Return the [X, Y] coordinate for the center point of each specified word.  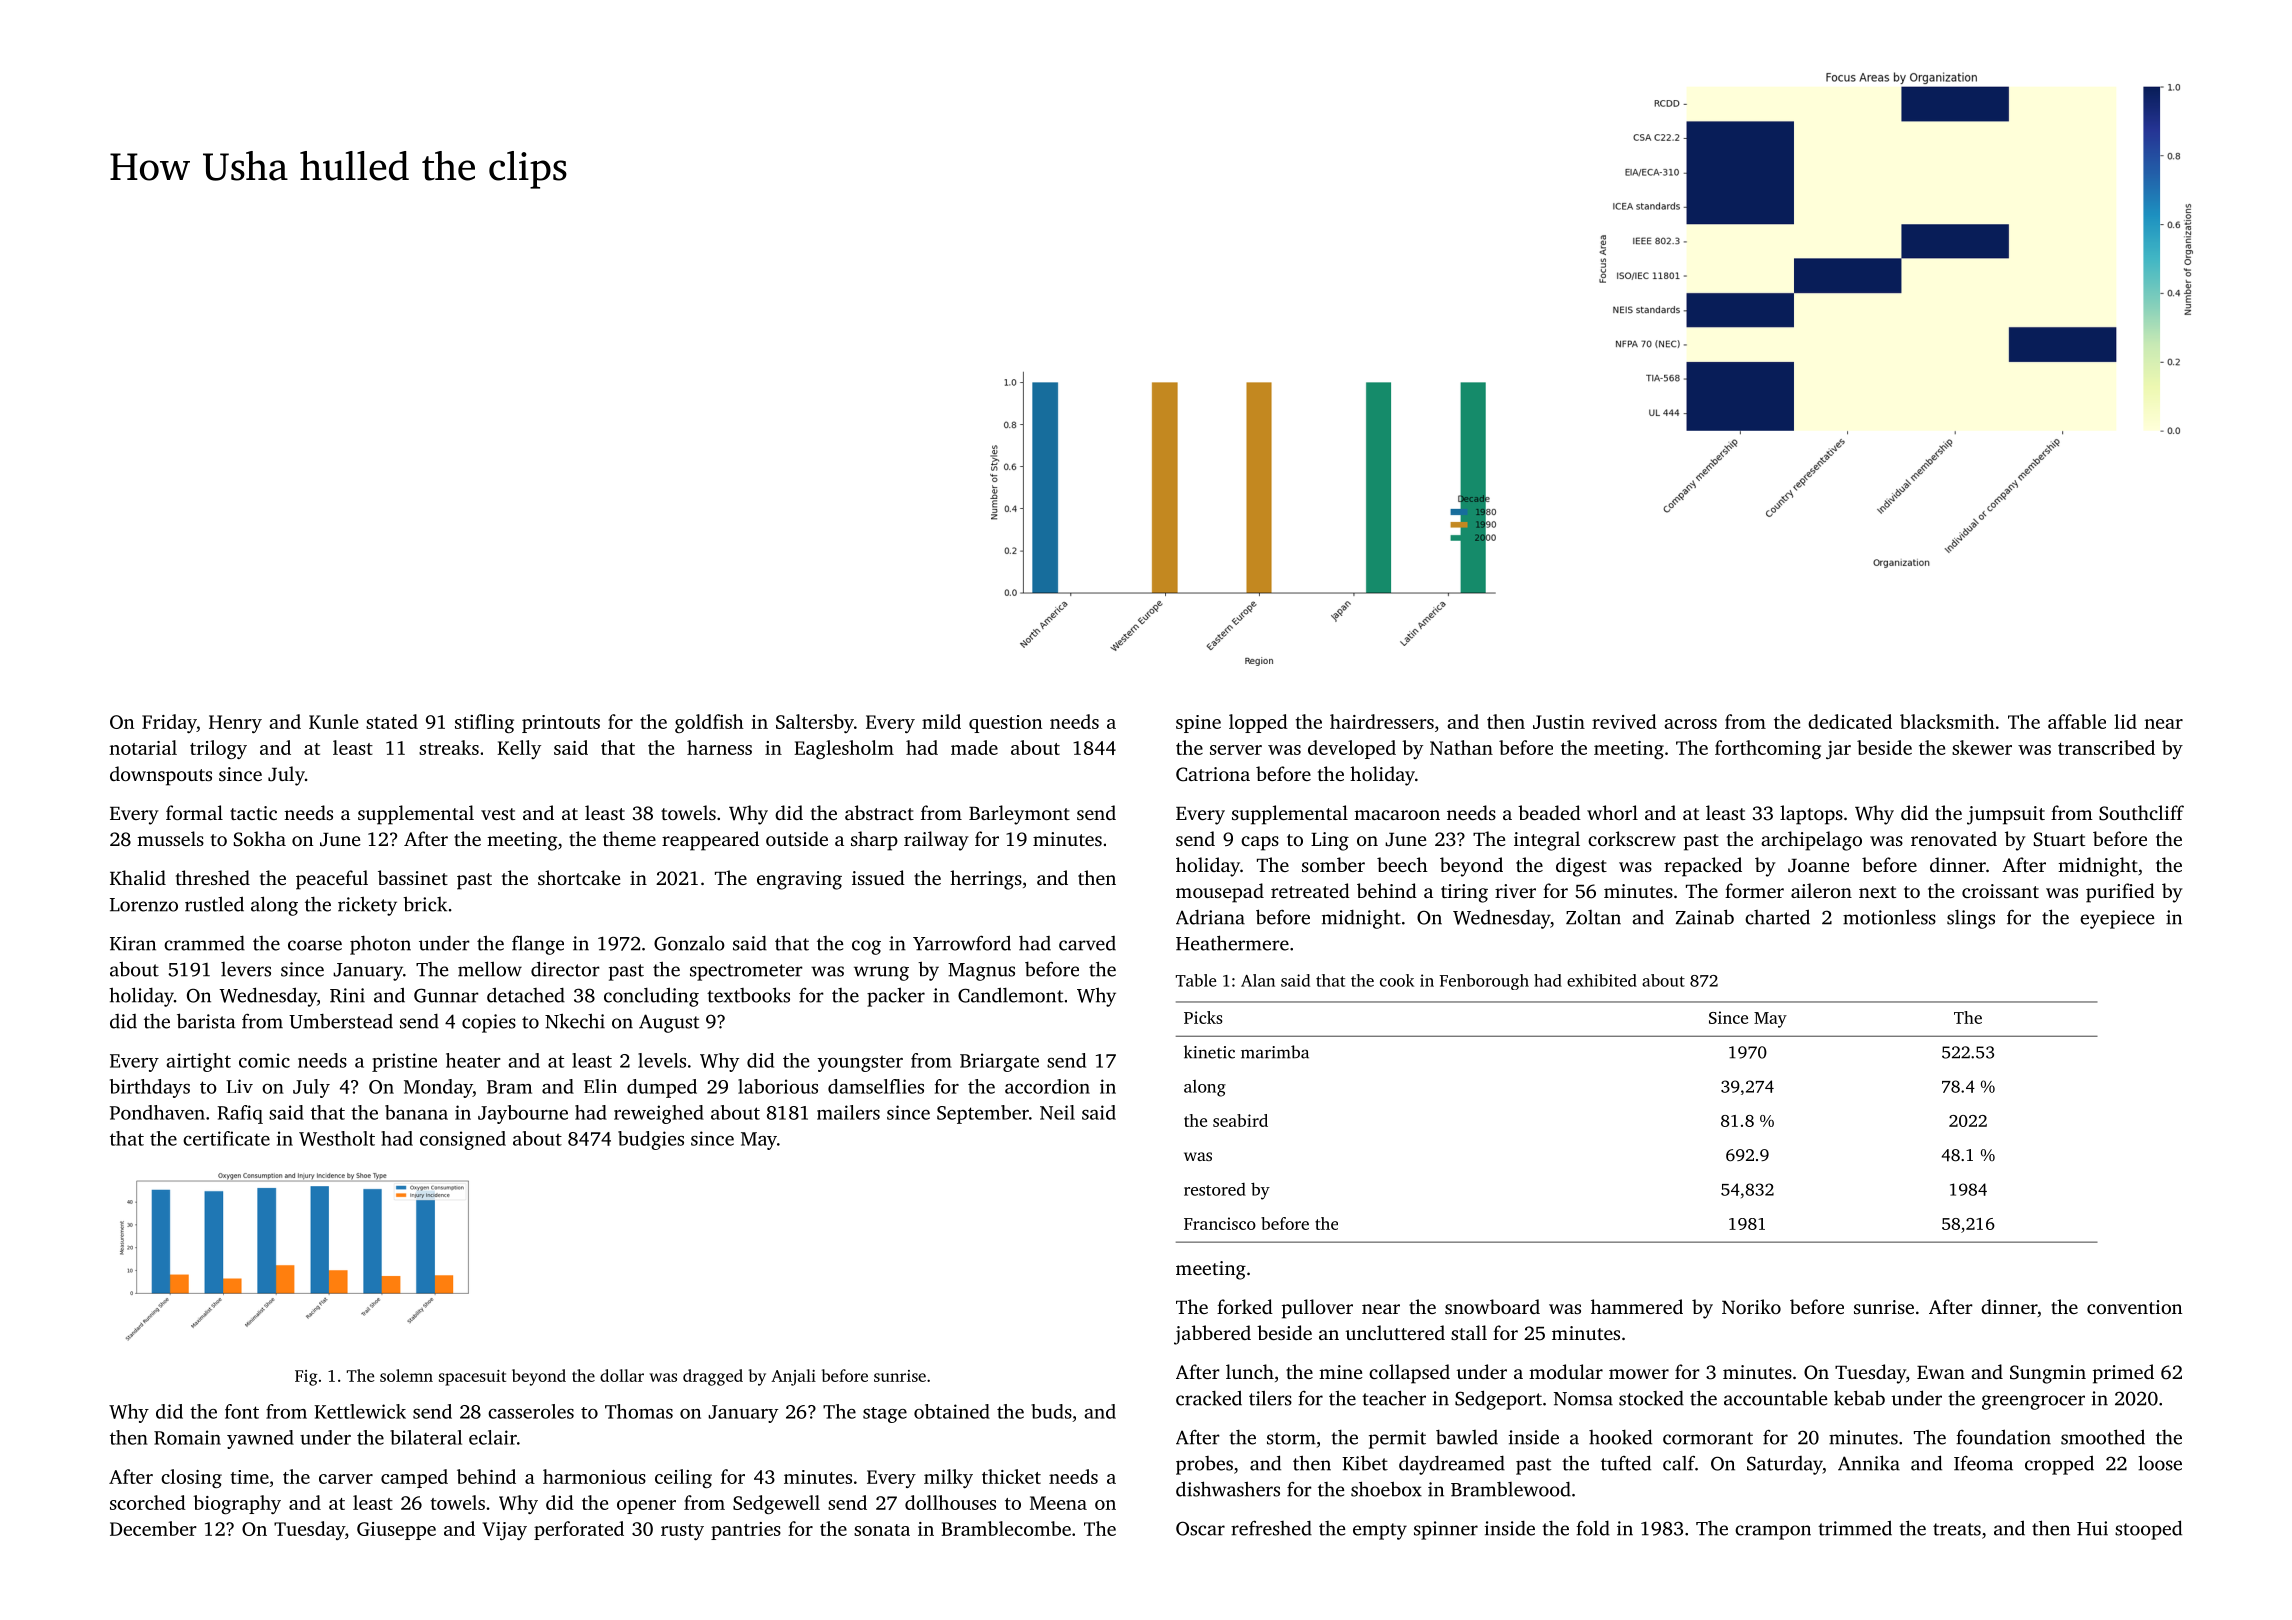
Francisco [1220, 1223]
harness [719, 747]
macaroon [1397, 815]
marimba [1275, 1052]
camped [414, 1478]
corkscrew [1632, 838]
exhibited [1602, 980]
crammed [204, 943]
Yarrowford [962, 943]
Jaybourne [523, 1114]
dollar [622, 1375]
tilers [1270, 1398]
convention [2134, 1307]
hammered [1637, 1306]
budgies [651, 1140]
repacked [1703, 867]
